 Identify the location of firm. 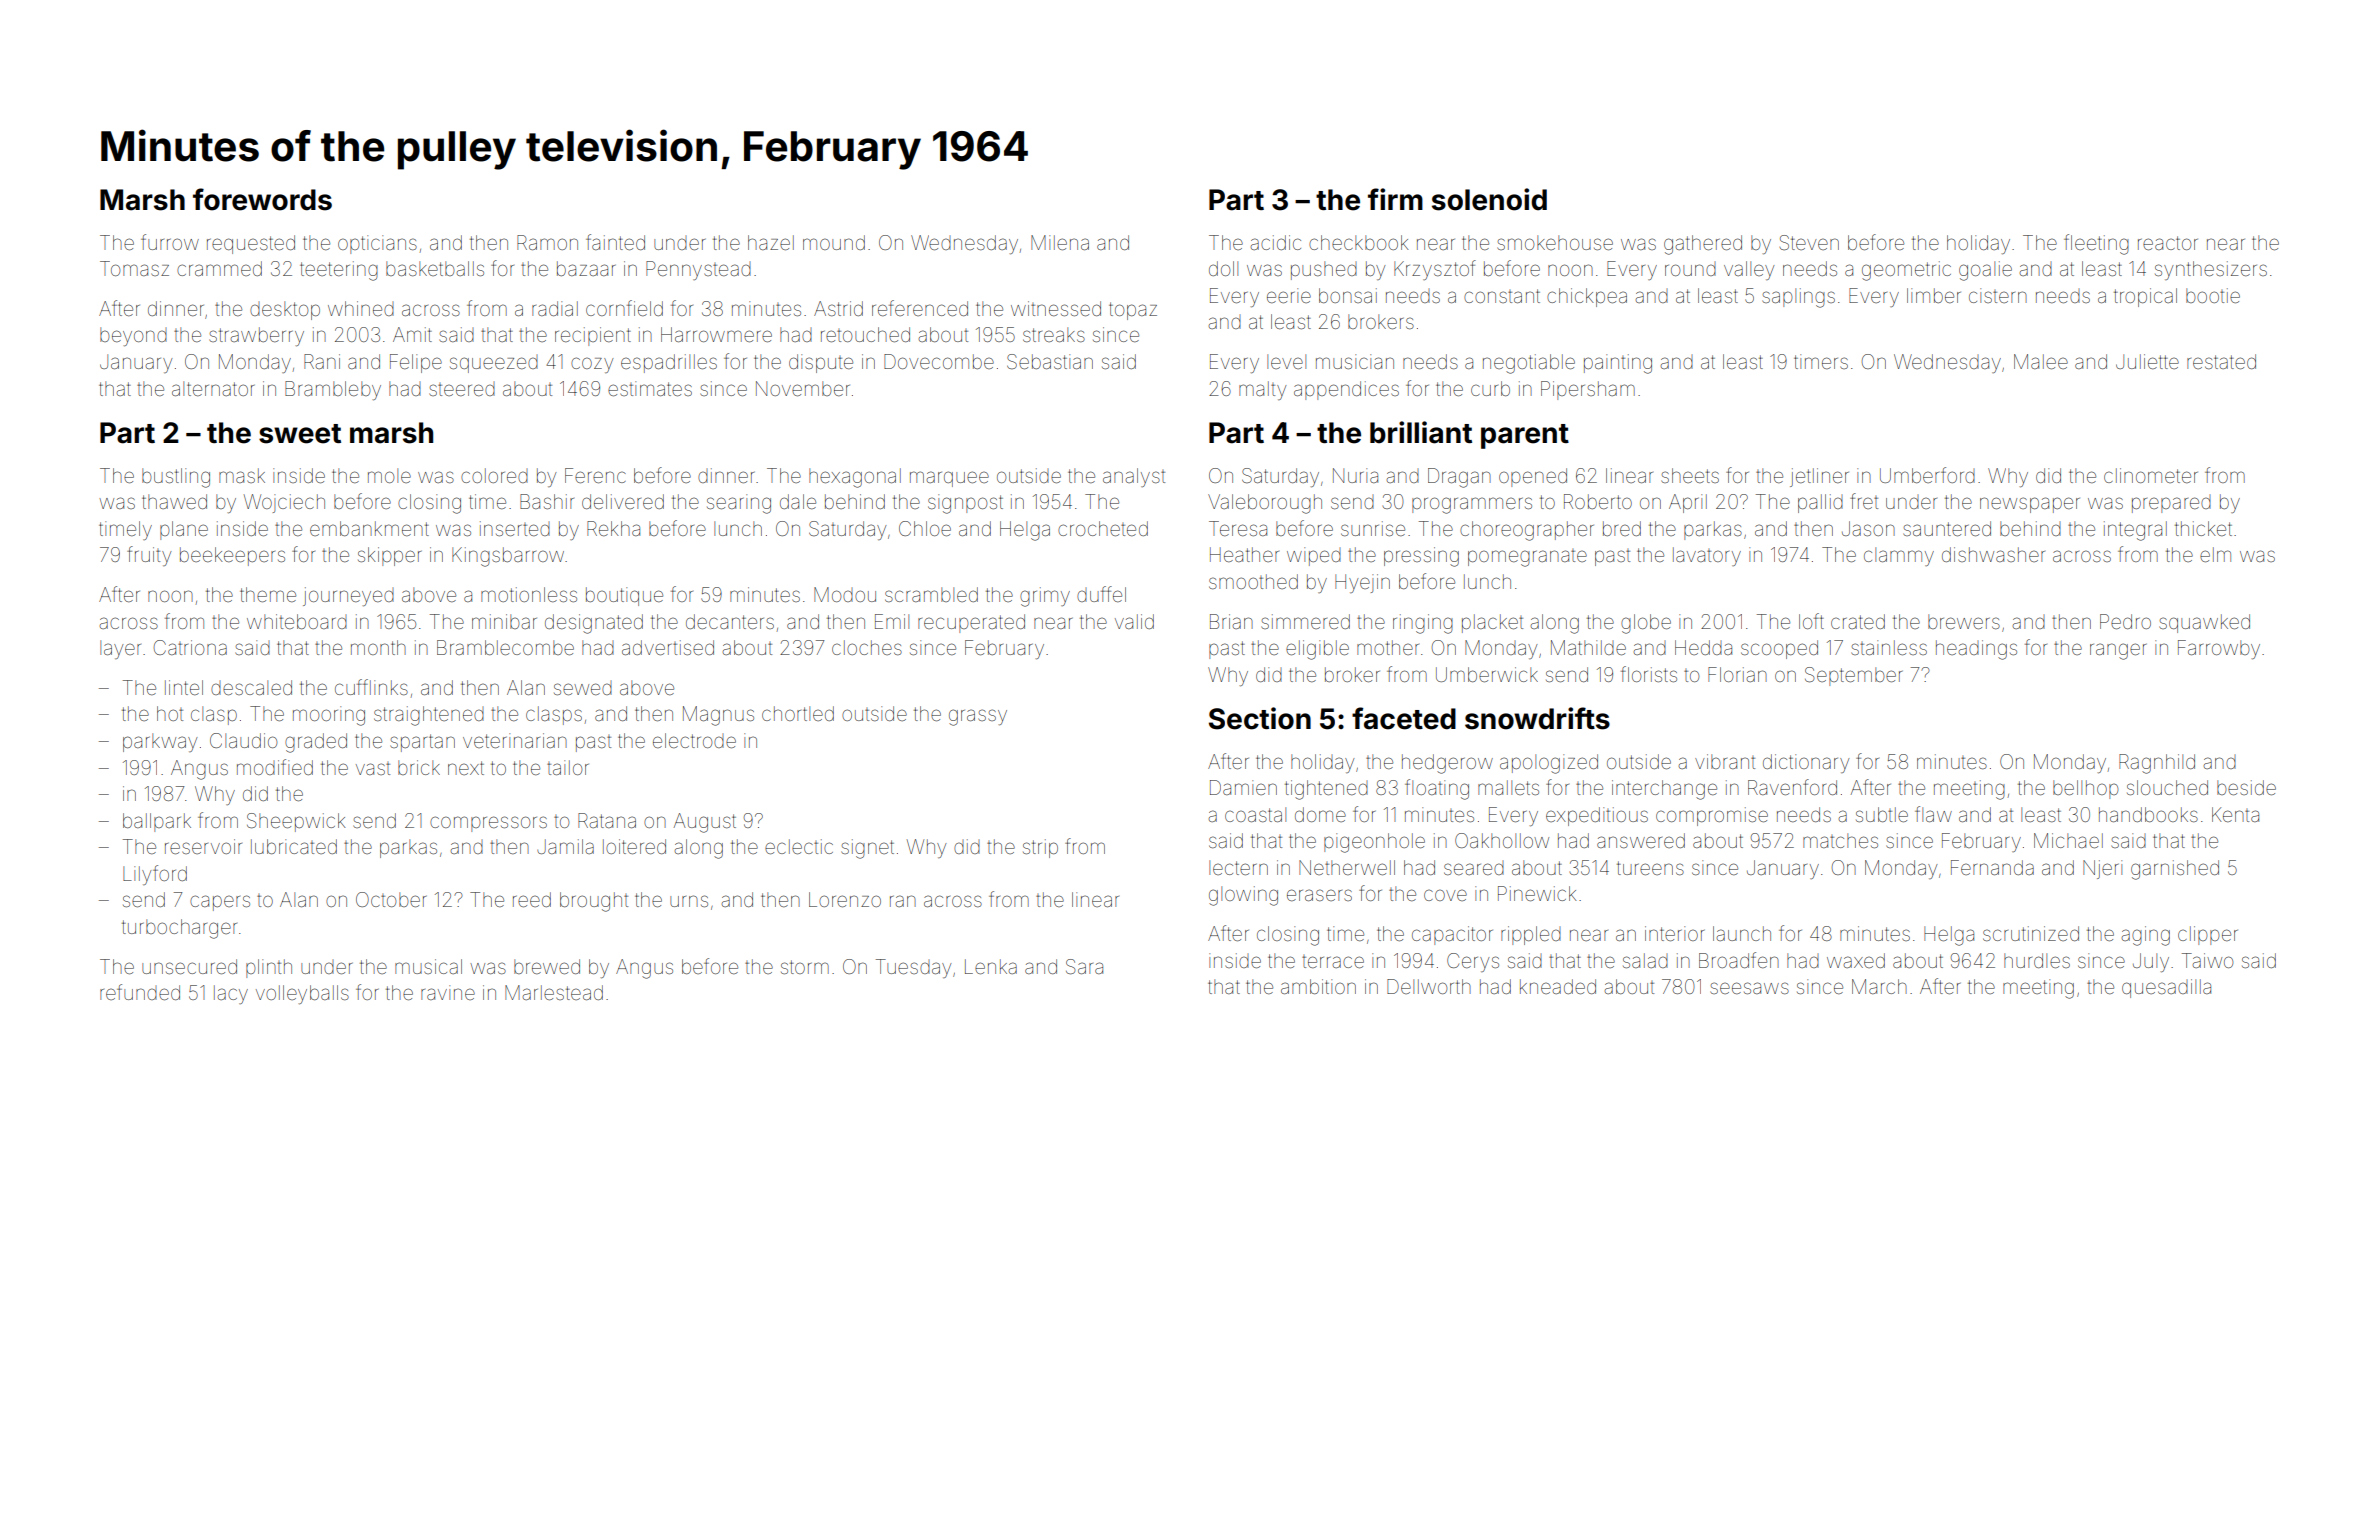
(1395, 199).
